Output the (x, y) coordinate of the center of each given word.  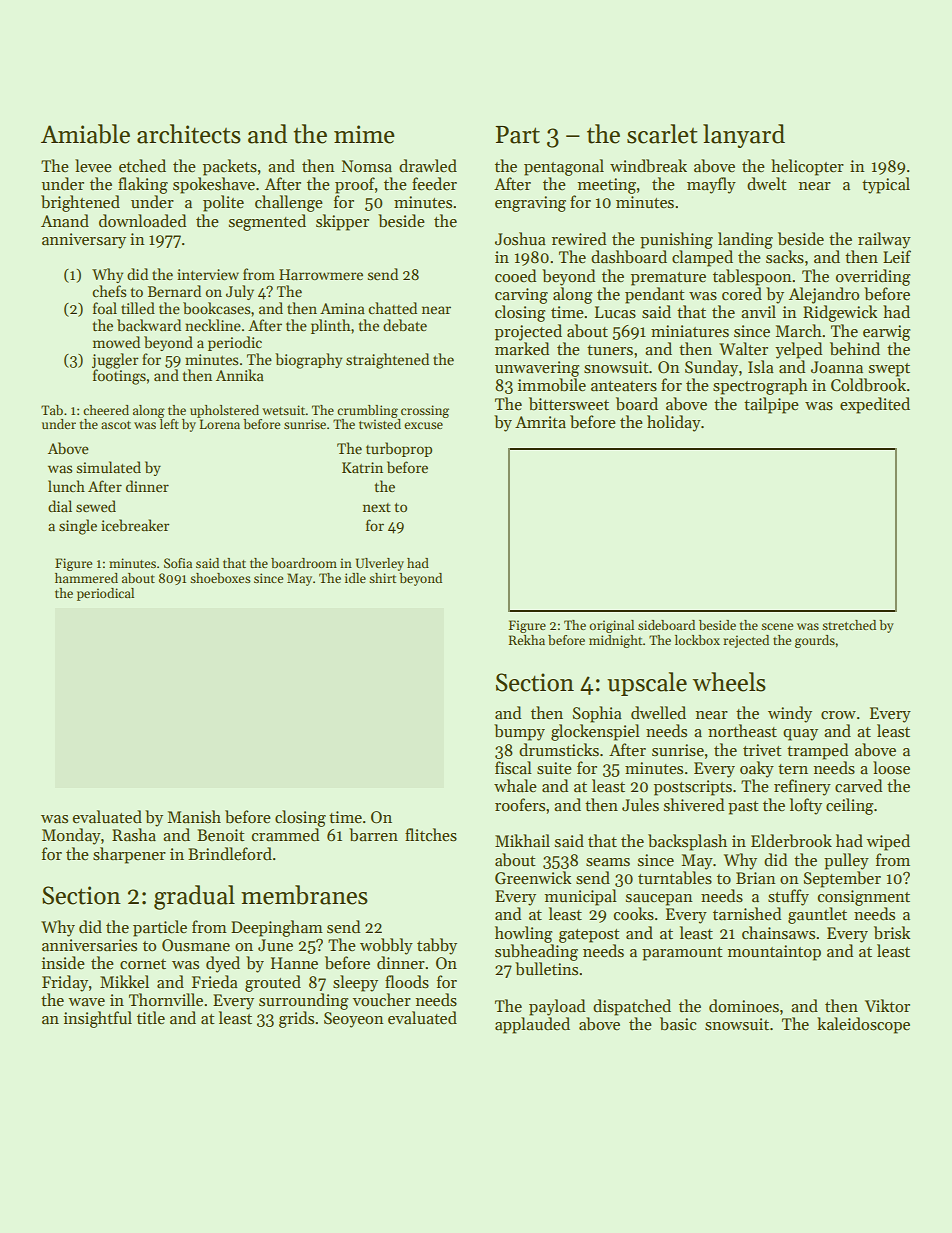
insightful (97, 1019)
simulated (108, 467)
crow (838, 715)
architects (189, 134)
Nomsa (367, 166)
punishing (676, 240)
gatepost (589, 936)
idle (355, 578)
